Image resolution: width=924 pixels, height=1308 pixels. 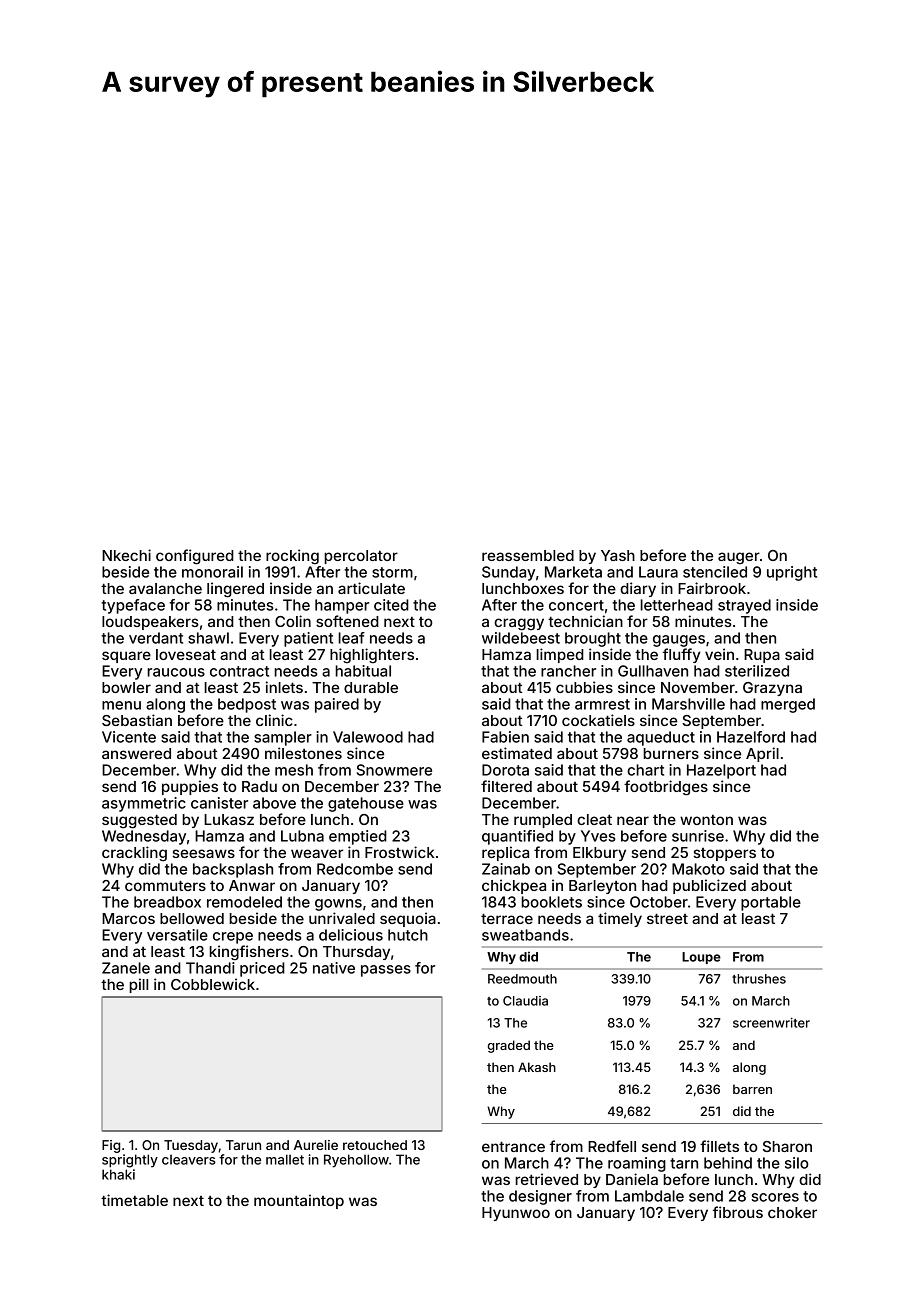 What do you see at coordinates (371, 588) in the screenshot?
I see `articulate` at bounding box center [371, 588].
